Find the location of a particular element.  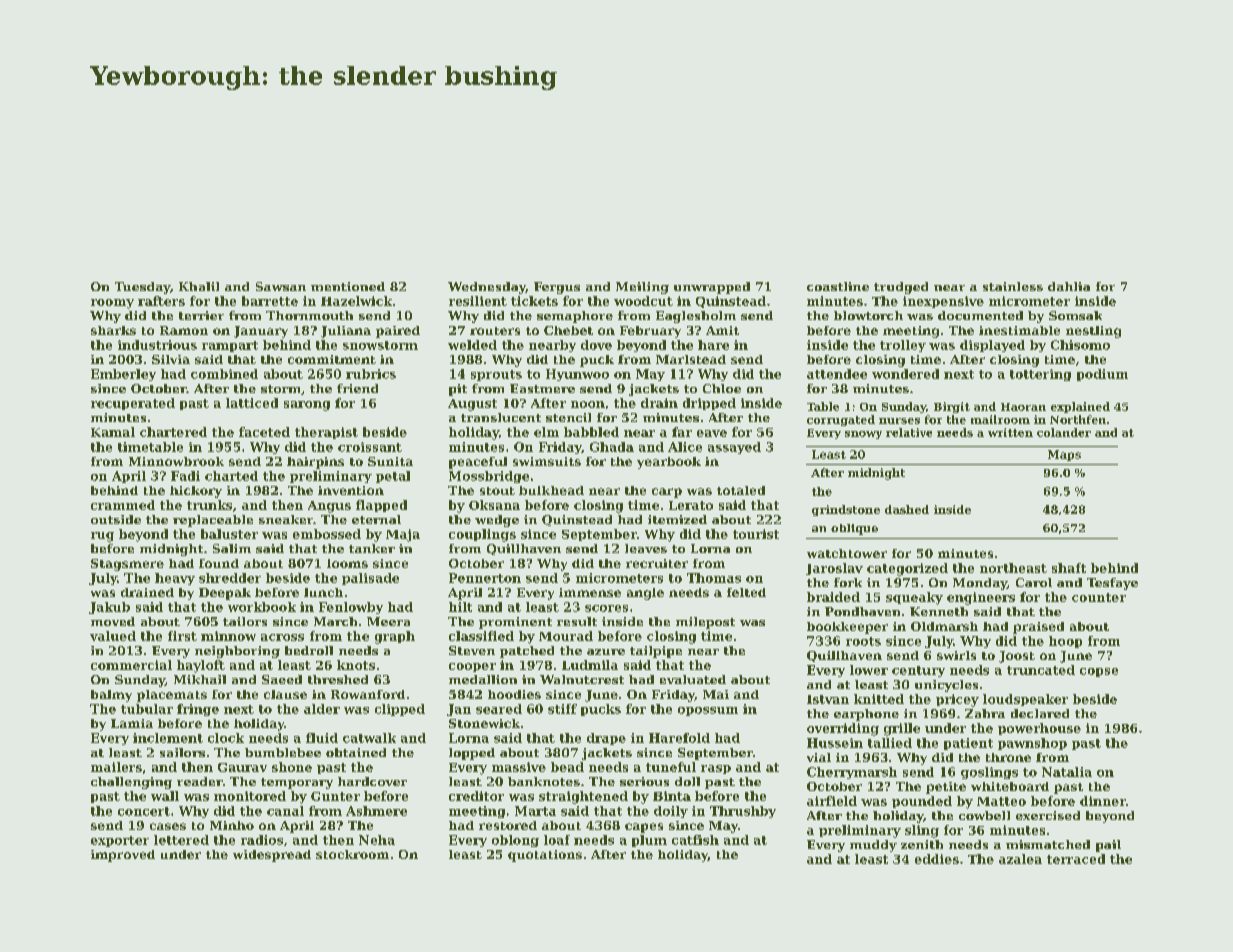

fringe is located at coordinates (198, 710).
